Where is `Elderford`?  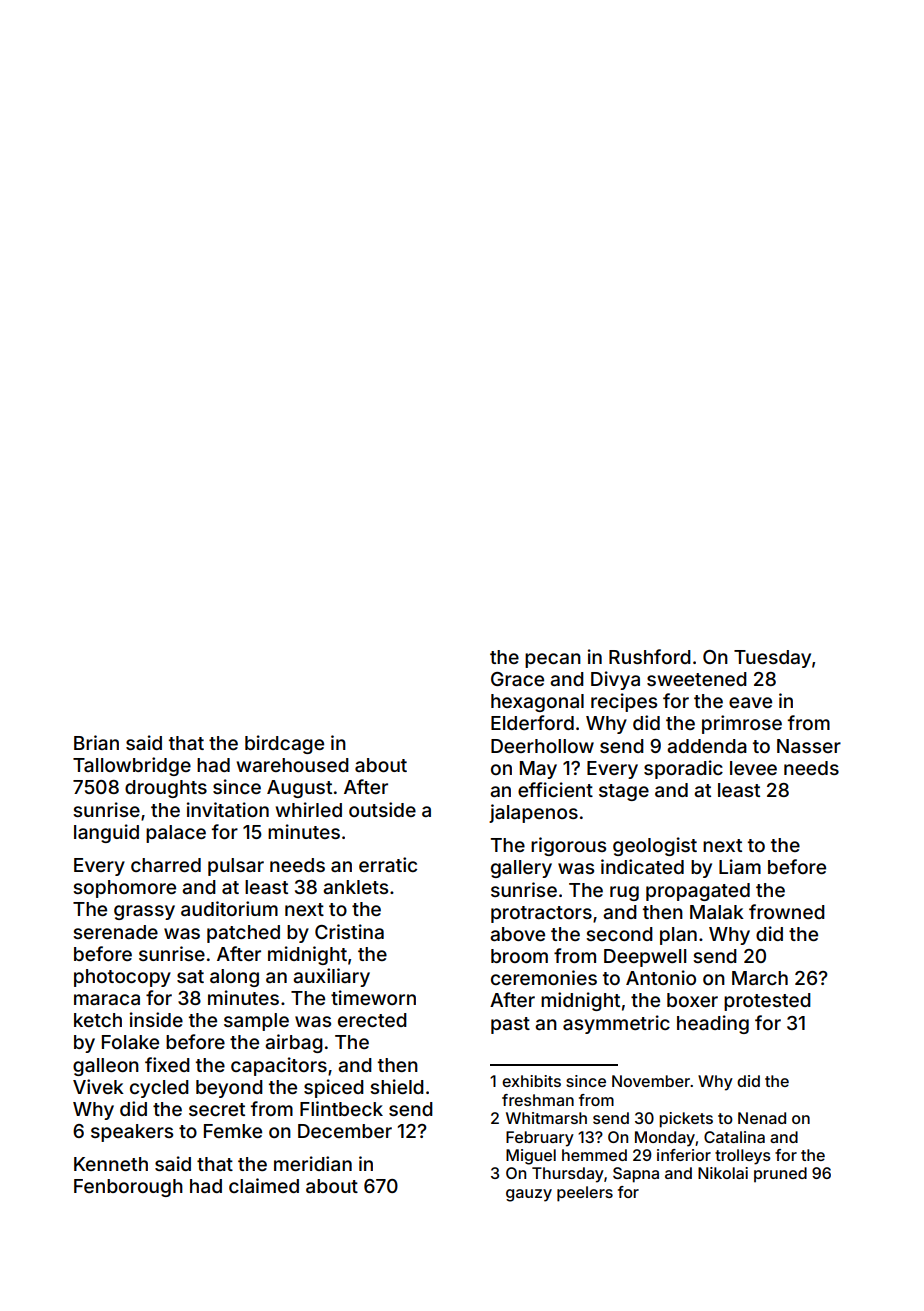 Elderford is located at coordinates (532, 722).
